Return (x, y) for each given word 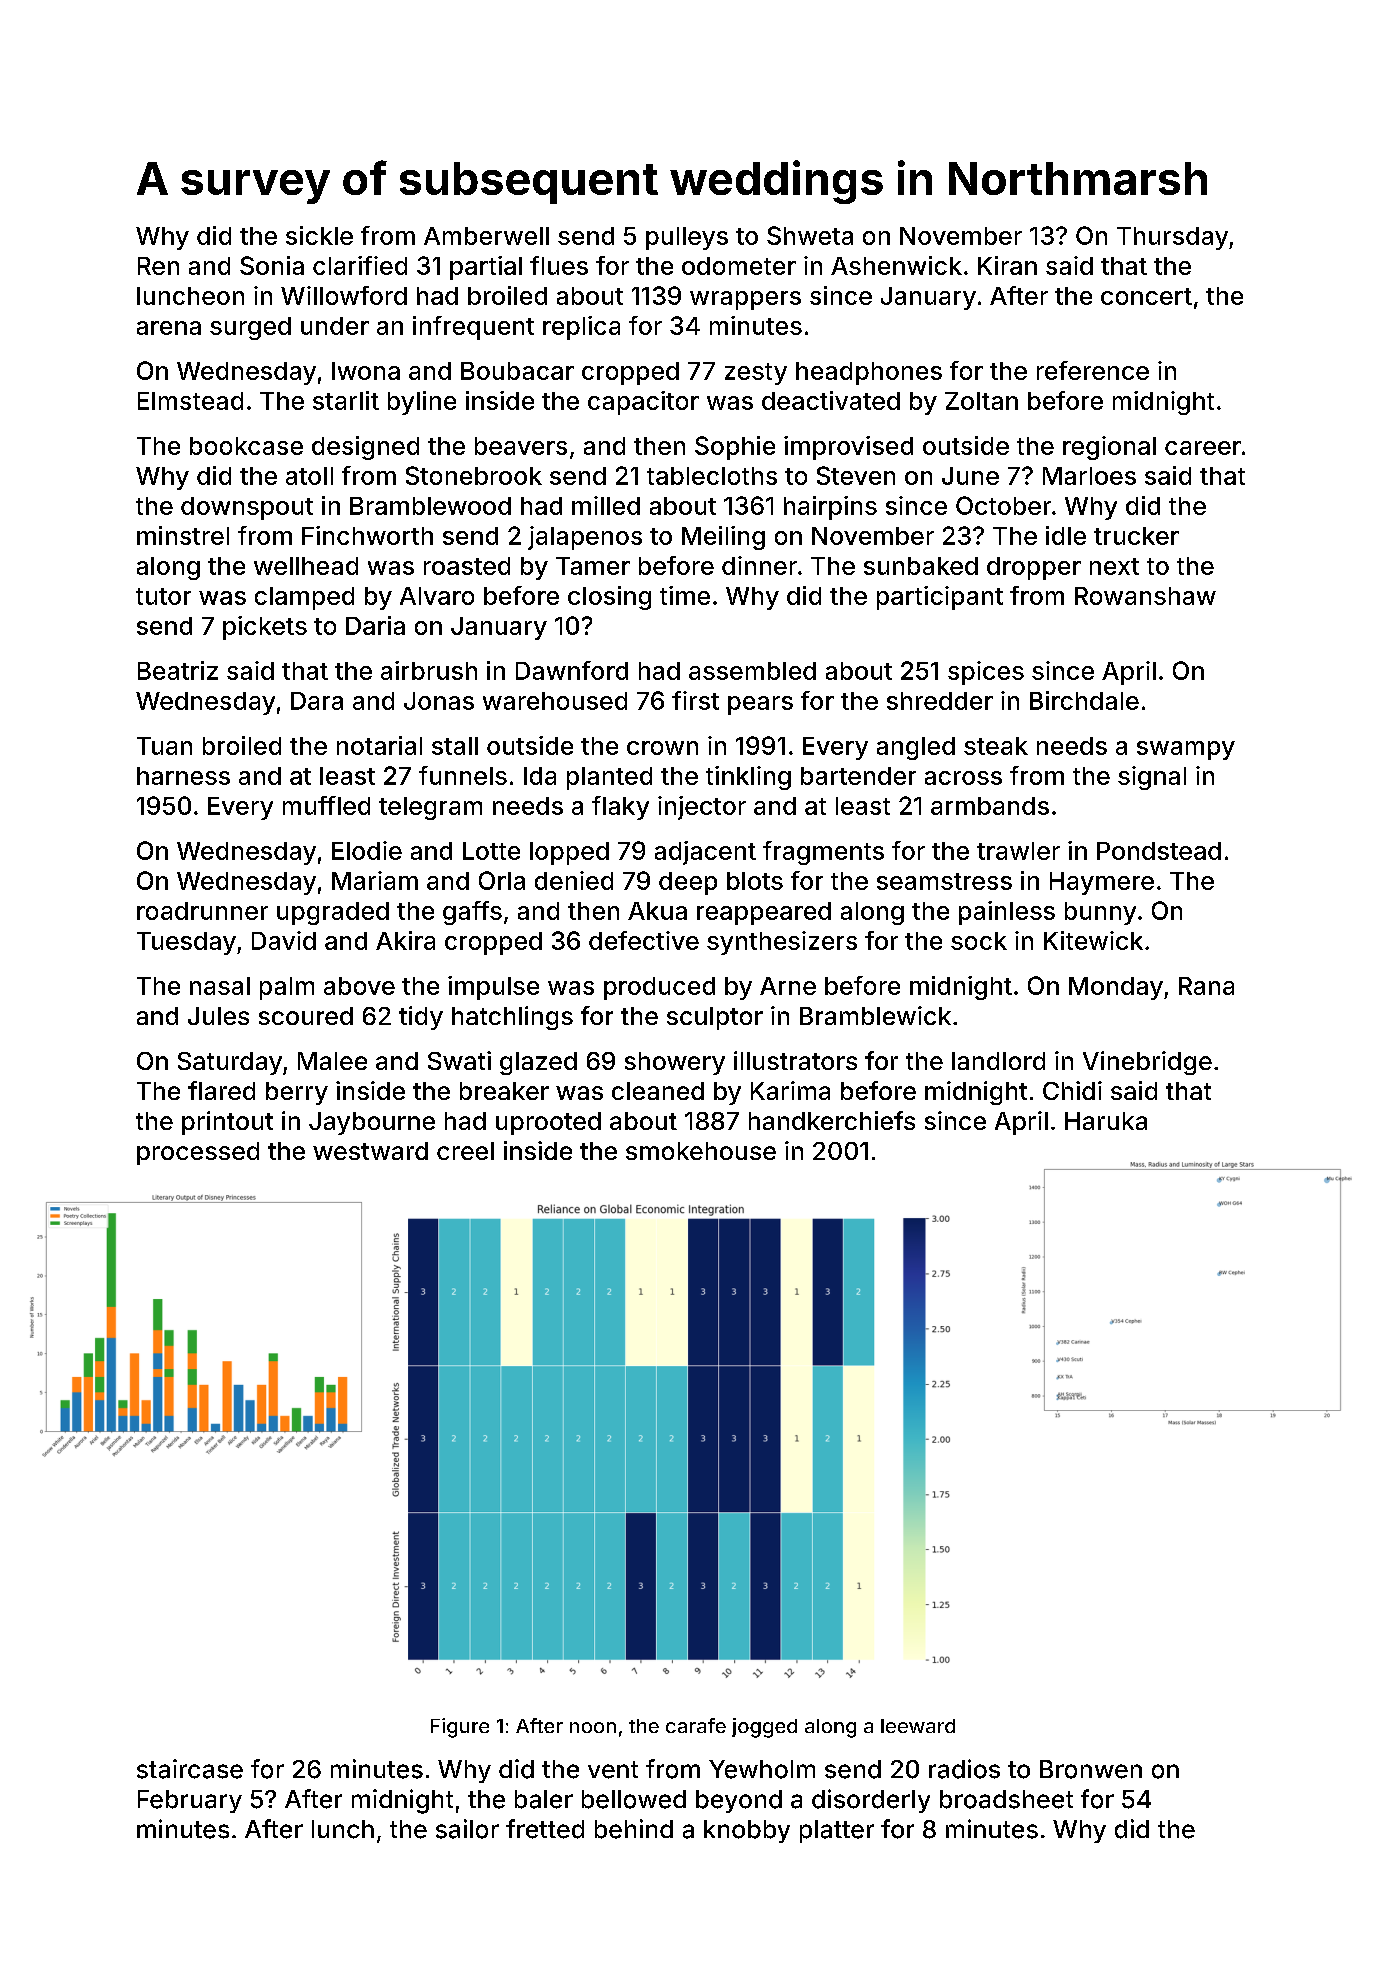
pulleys (687, 238)
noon (593, 1727)
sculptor (715, 1018)
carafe (696, 1725)
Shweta (810, 235)
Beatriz (178, 670)
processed (198, 1153)
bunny (1100, 913)
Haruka (1106, 1121)
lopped (569, 853)
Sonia (272, 265)
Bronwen (1091, 1769)
